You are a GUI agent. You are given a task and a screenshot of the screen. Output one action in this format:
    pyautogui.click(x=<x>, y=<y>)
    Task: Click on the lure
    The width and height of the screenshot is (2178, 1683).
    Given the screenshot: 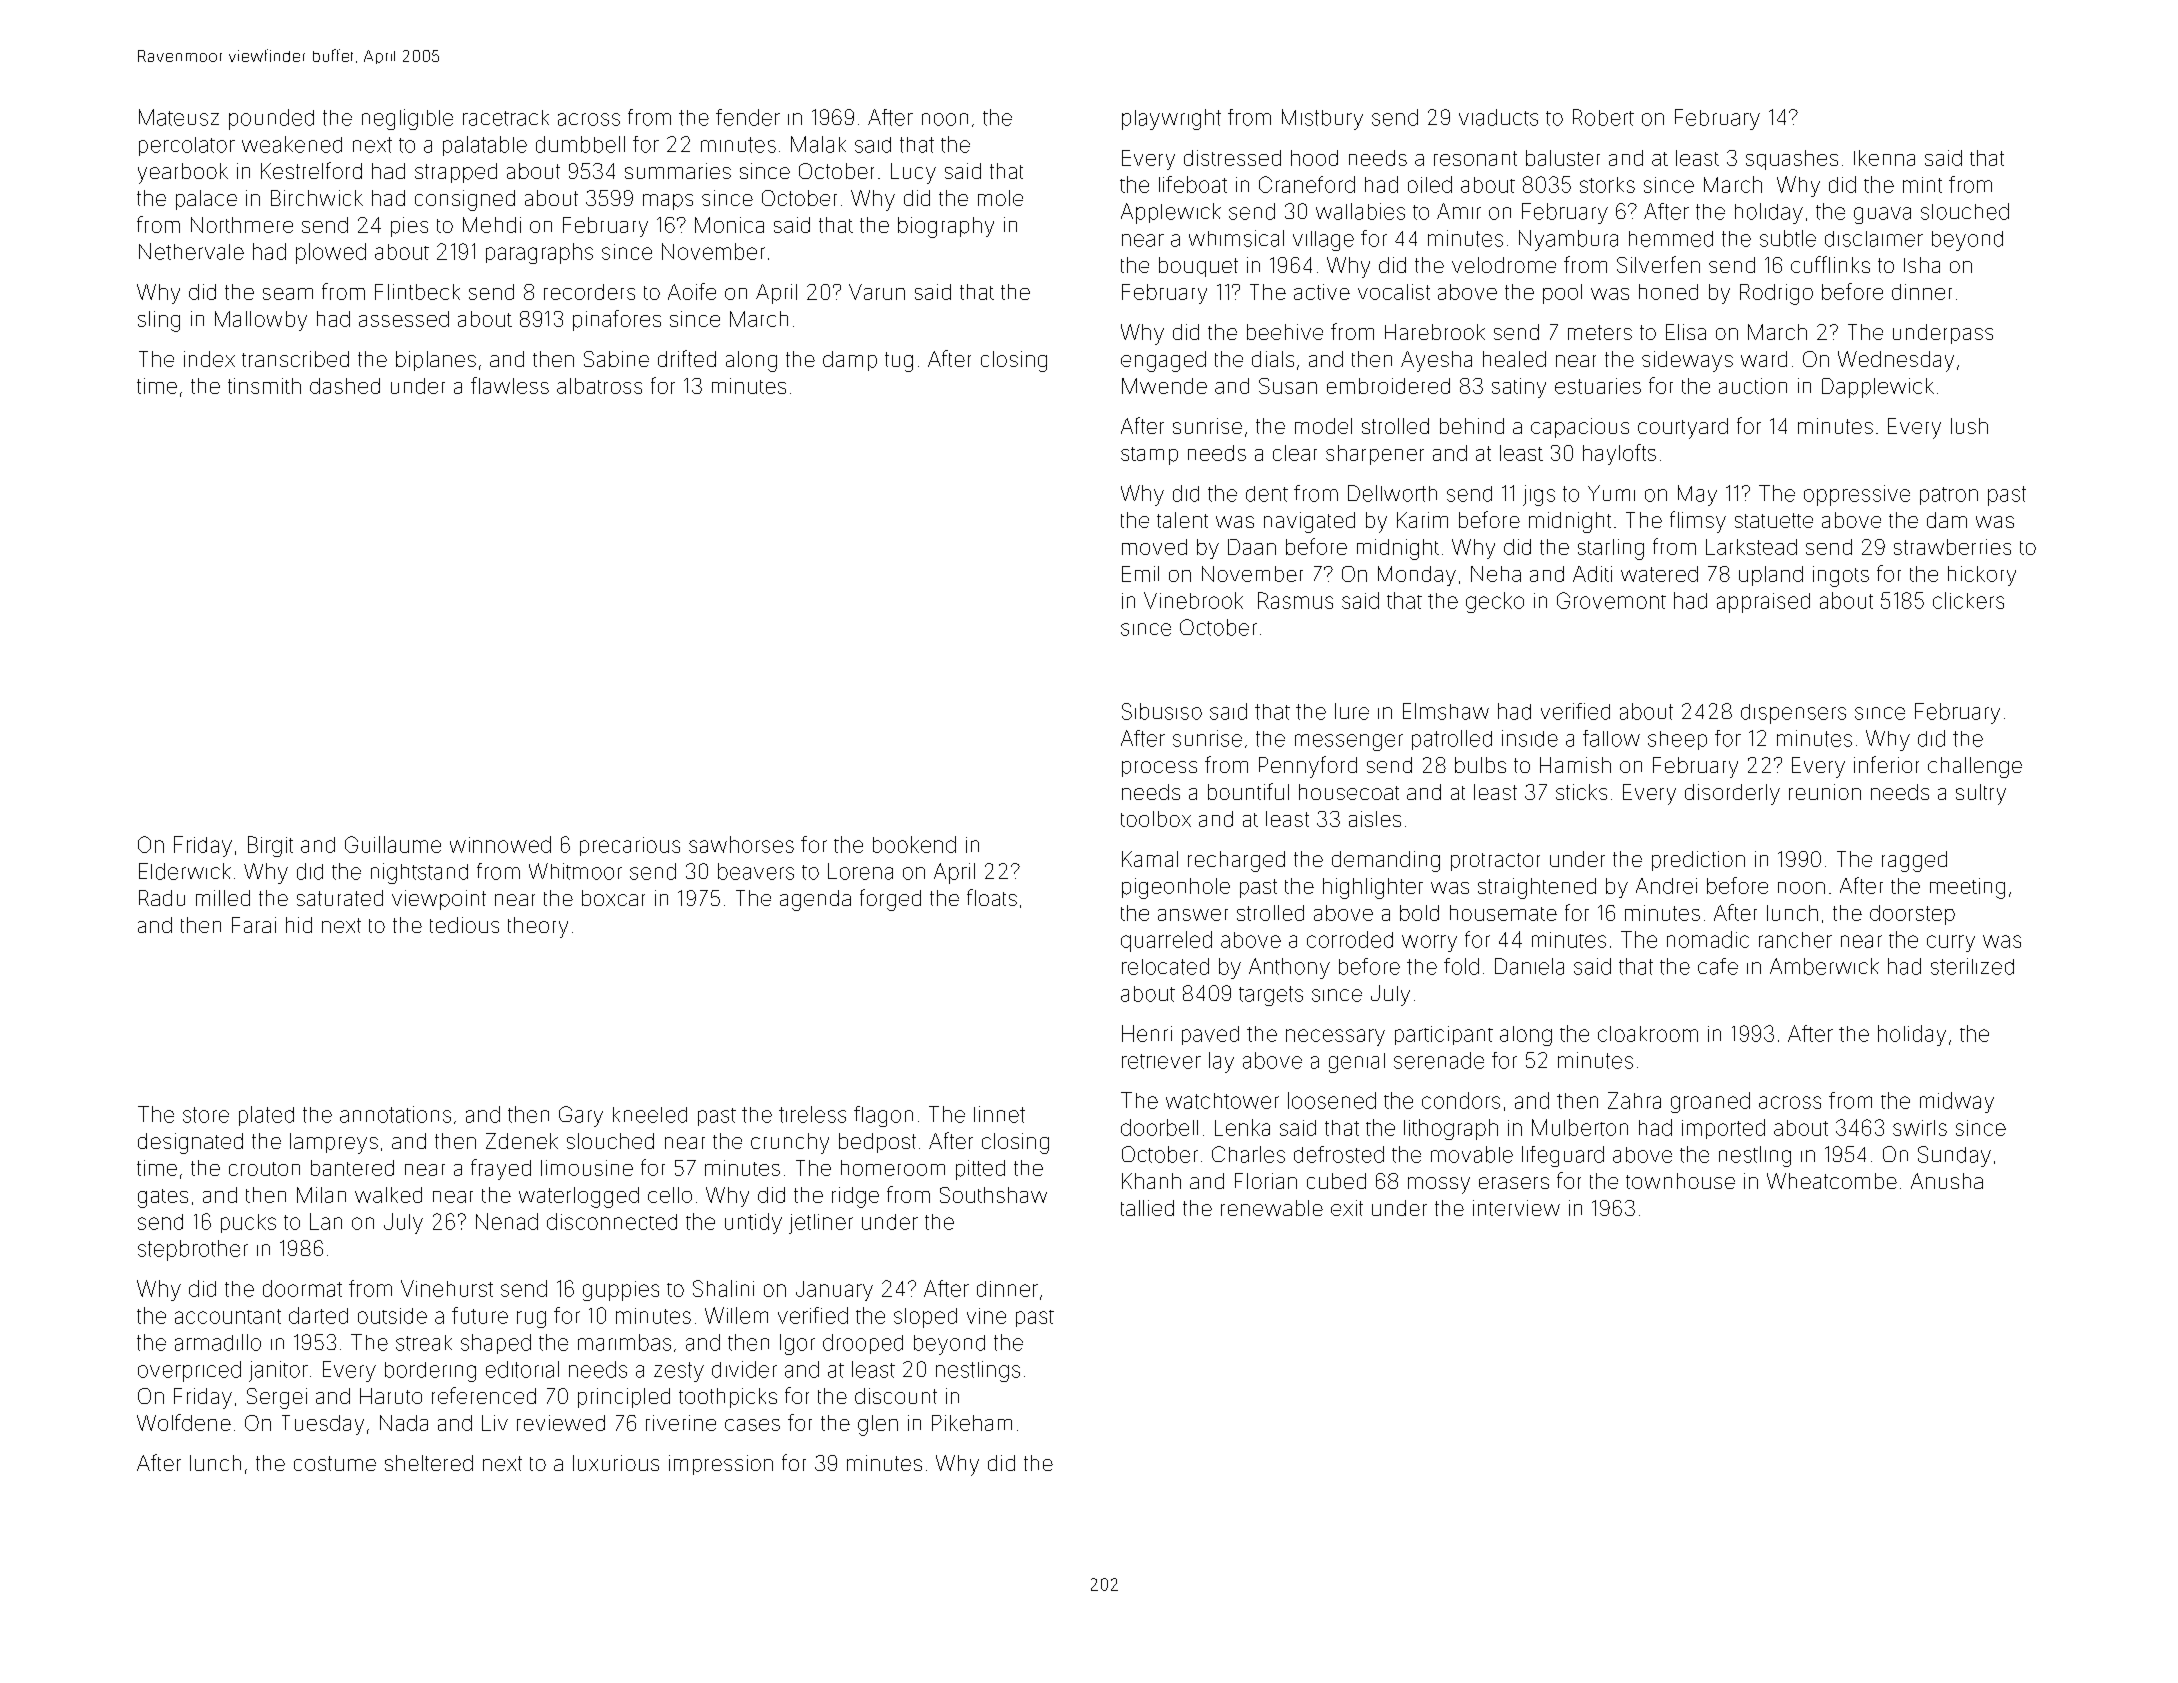 What is the action you would take?
    pyautogui.click(x=1352, y=711)
